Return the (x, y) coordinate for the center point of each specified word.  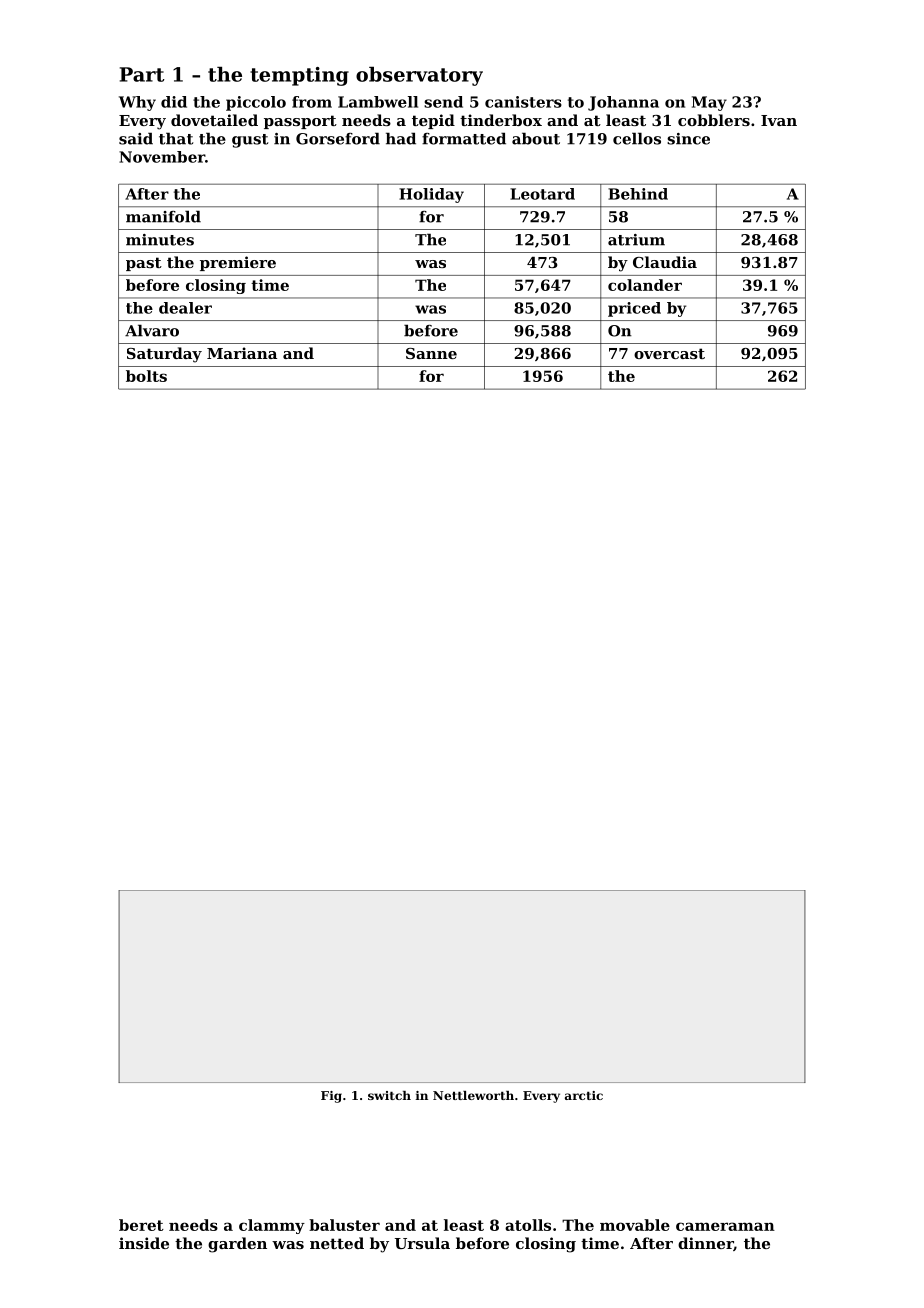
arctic (584, 1095)
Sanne (431, 353)
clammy (272, 1226)
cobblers (714, 120)
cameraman (725, 1226)
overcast (669, 353)
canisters (523, 102)
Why (137, 103)
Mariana (242, 353)
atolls (528, 1225)
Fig (331, 1097)
